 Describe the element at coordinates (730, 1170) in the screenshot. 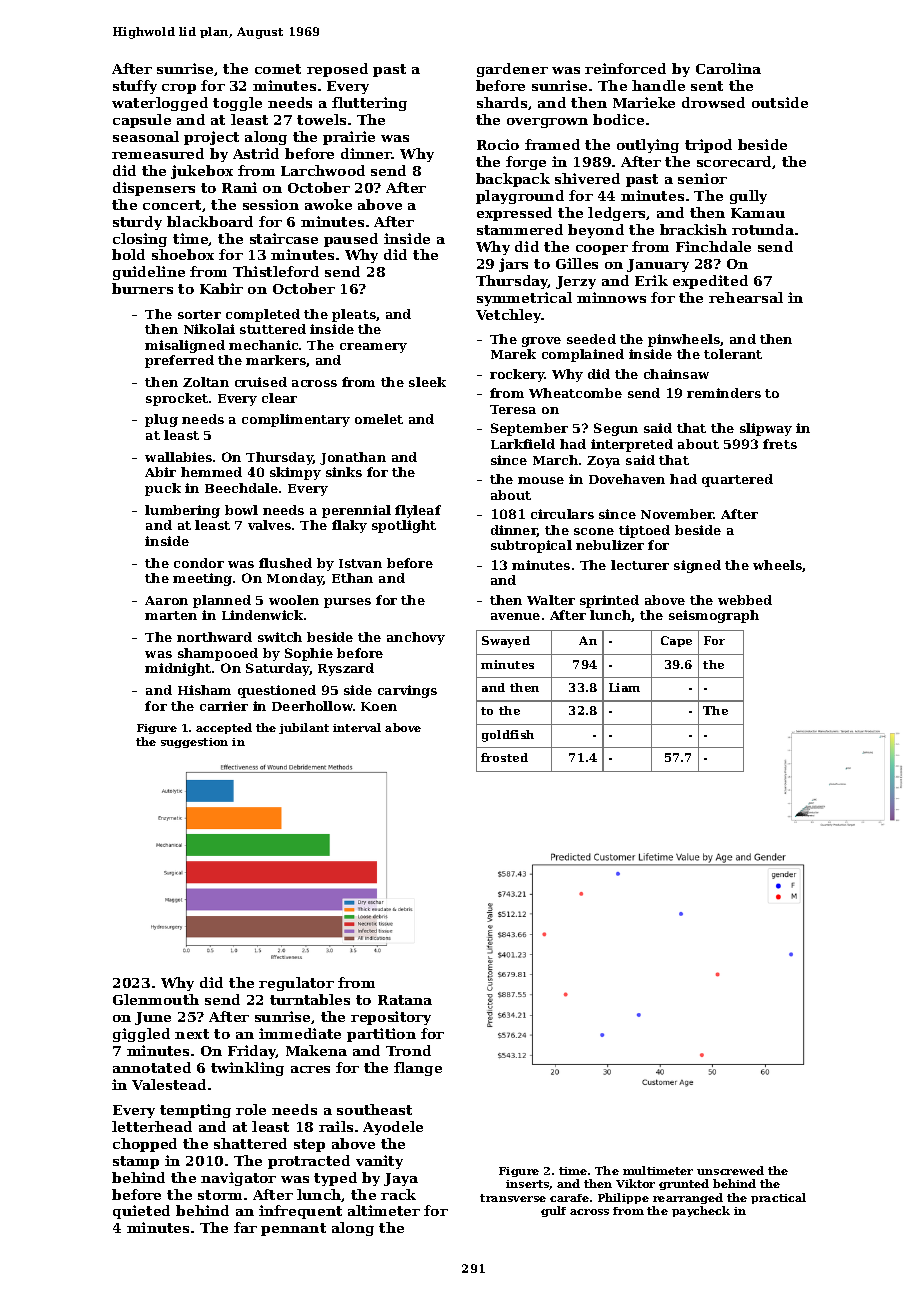

I see `unscrewed` at that location.
